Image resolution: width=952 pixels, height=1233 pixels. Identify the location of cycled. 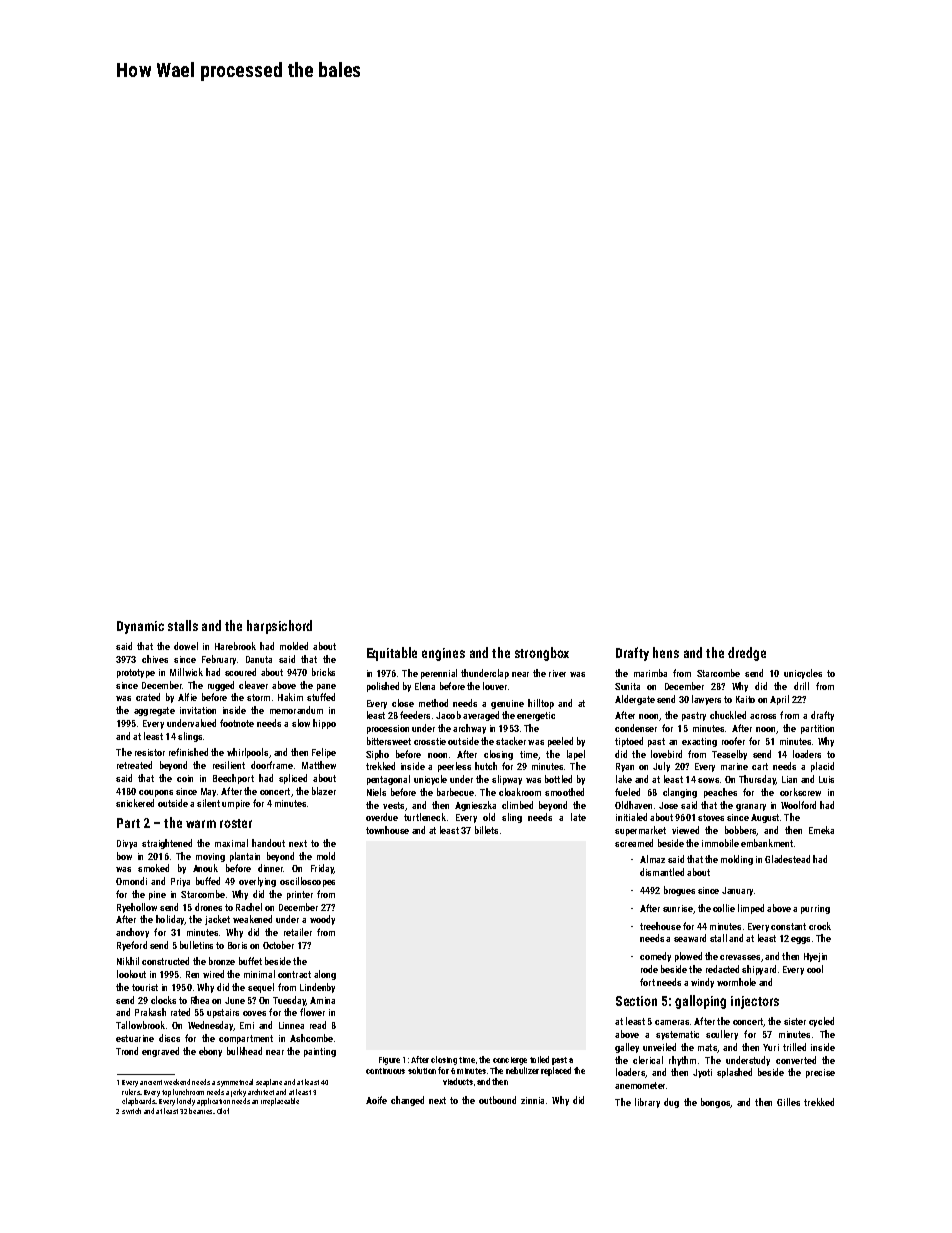
(821, 1022).
